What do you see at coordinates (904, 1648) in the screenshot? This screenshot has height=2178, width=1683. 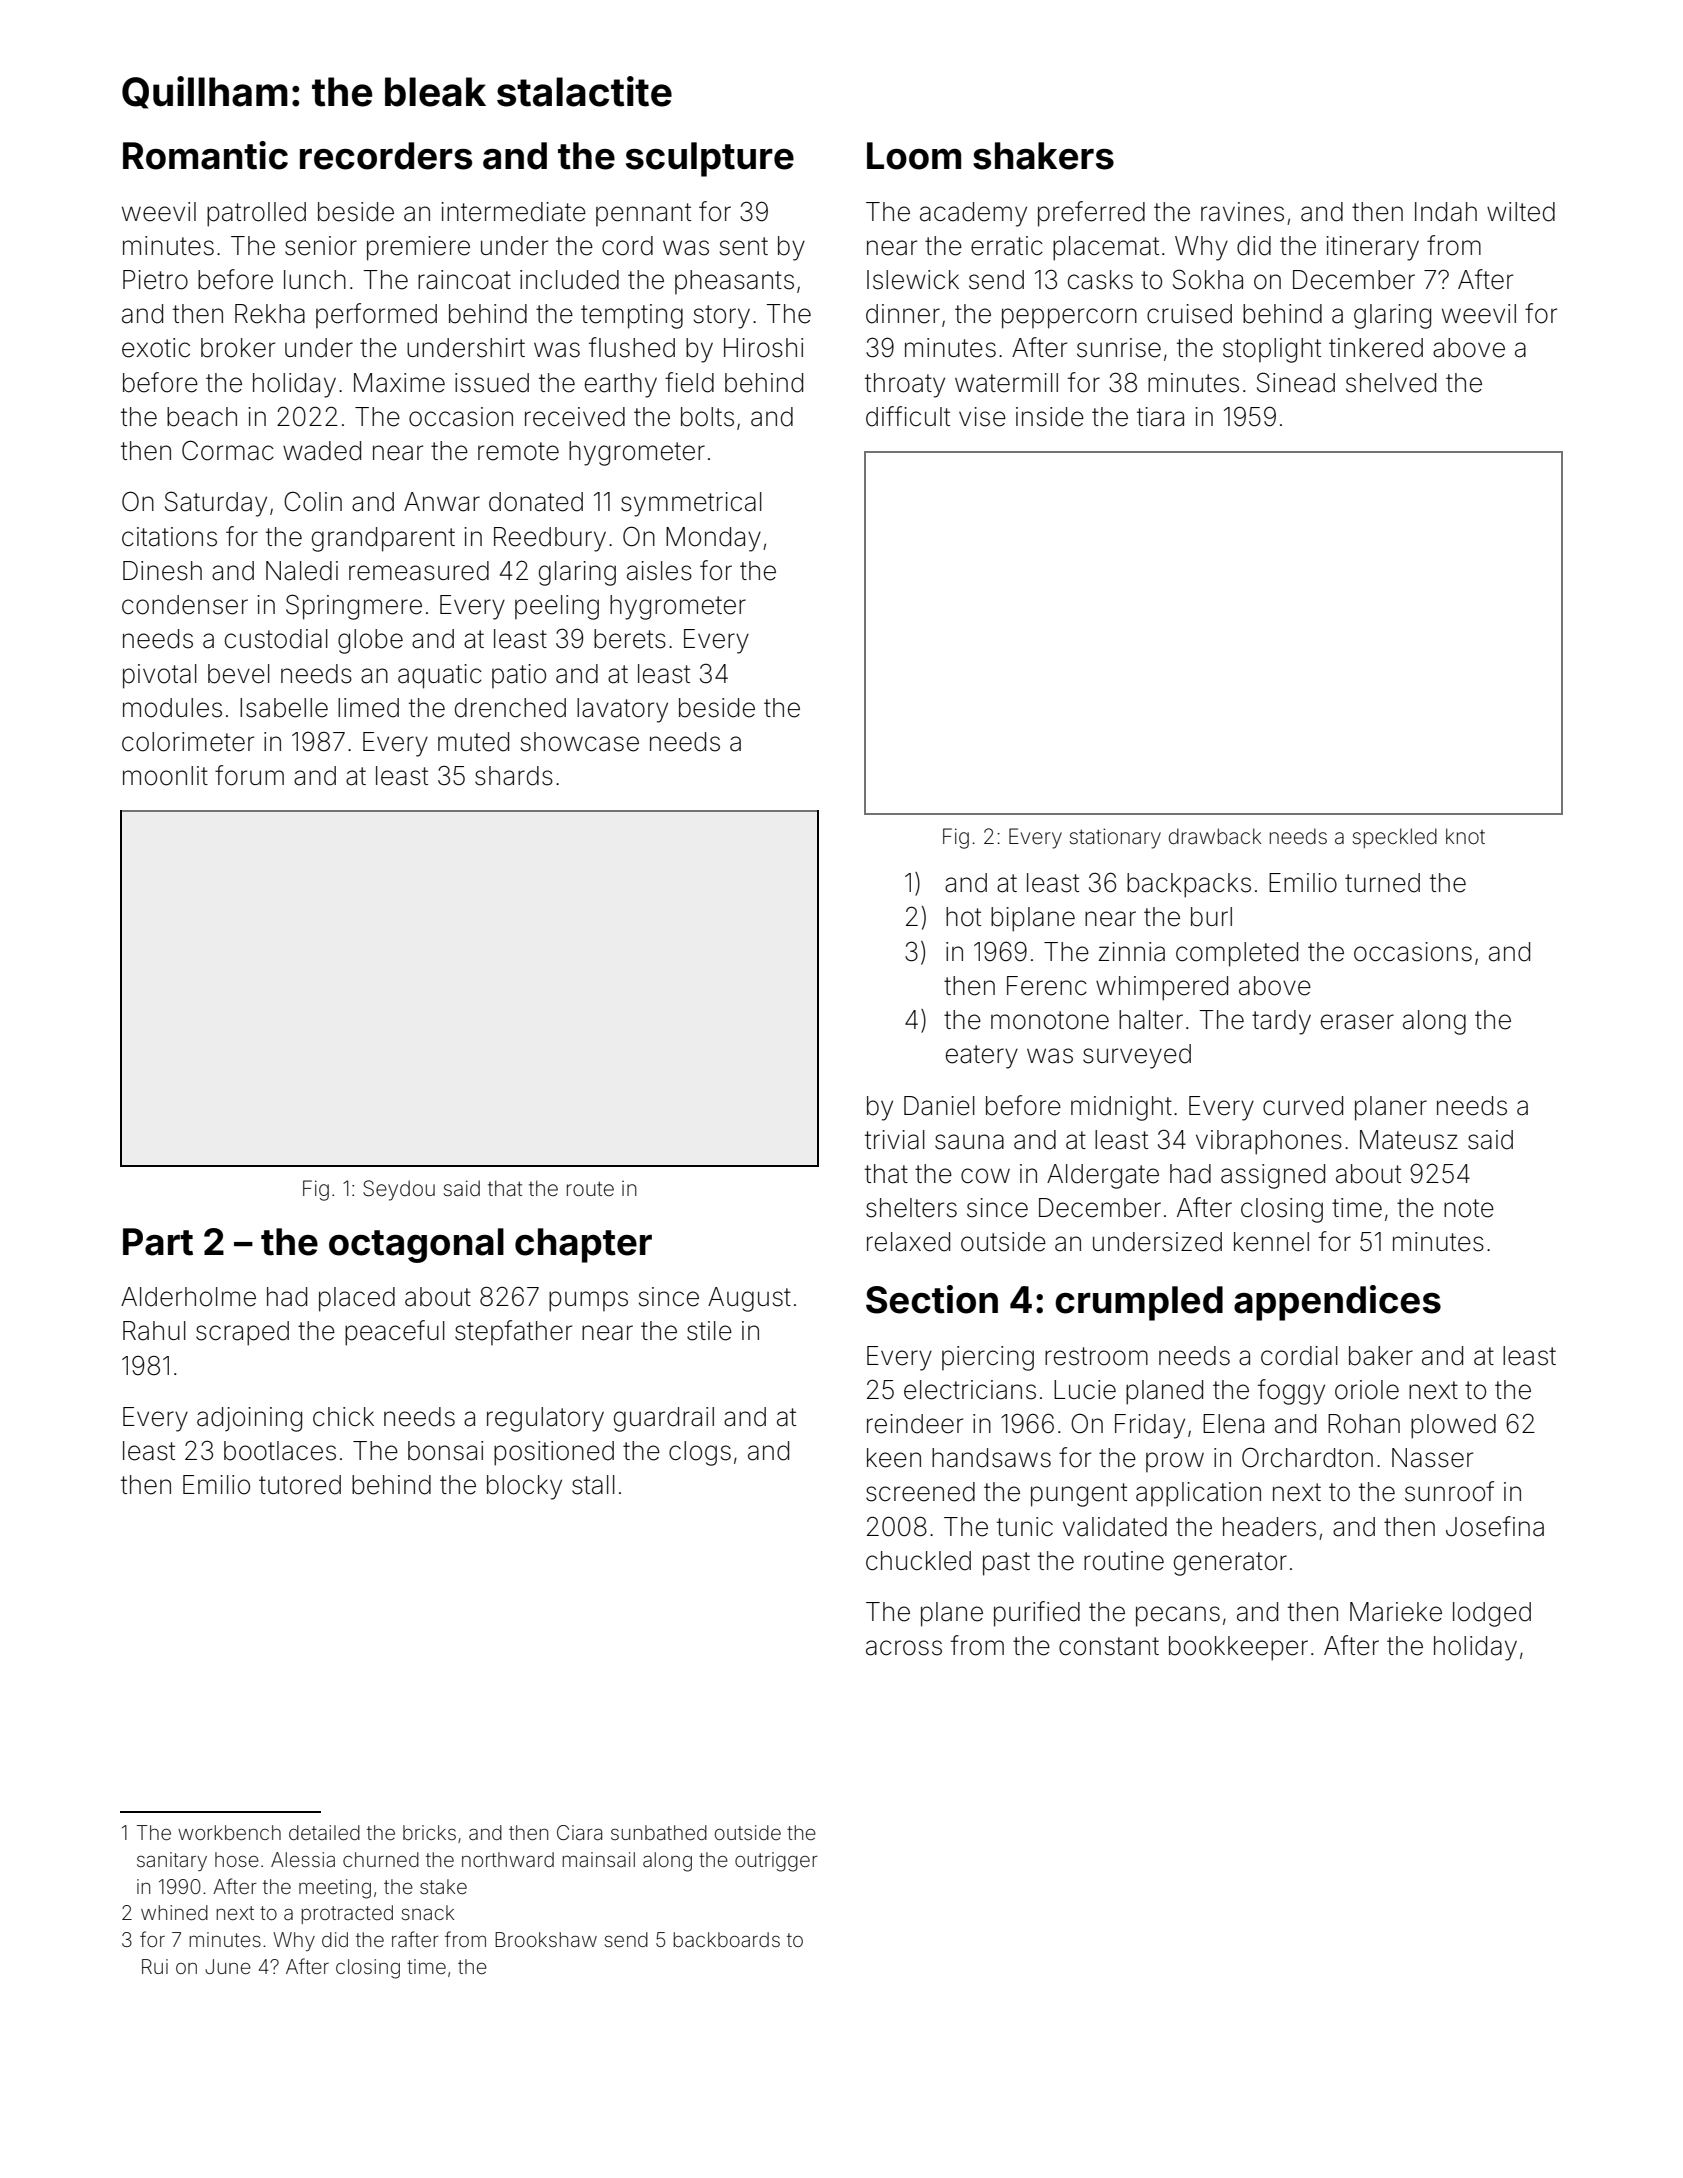 I see `across` at bounding box center [904, 1648].
